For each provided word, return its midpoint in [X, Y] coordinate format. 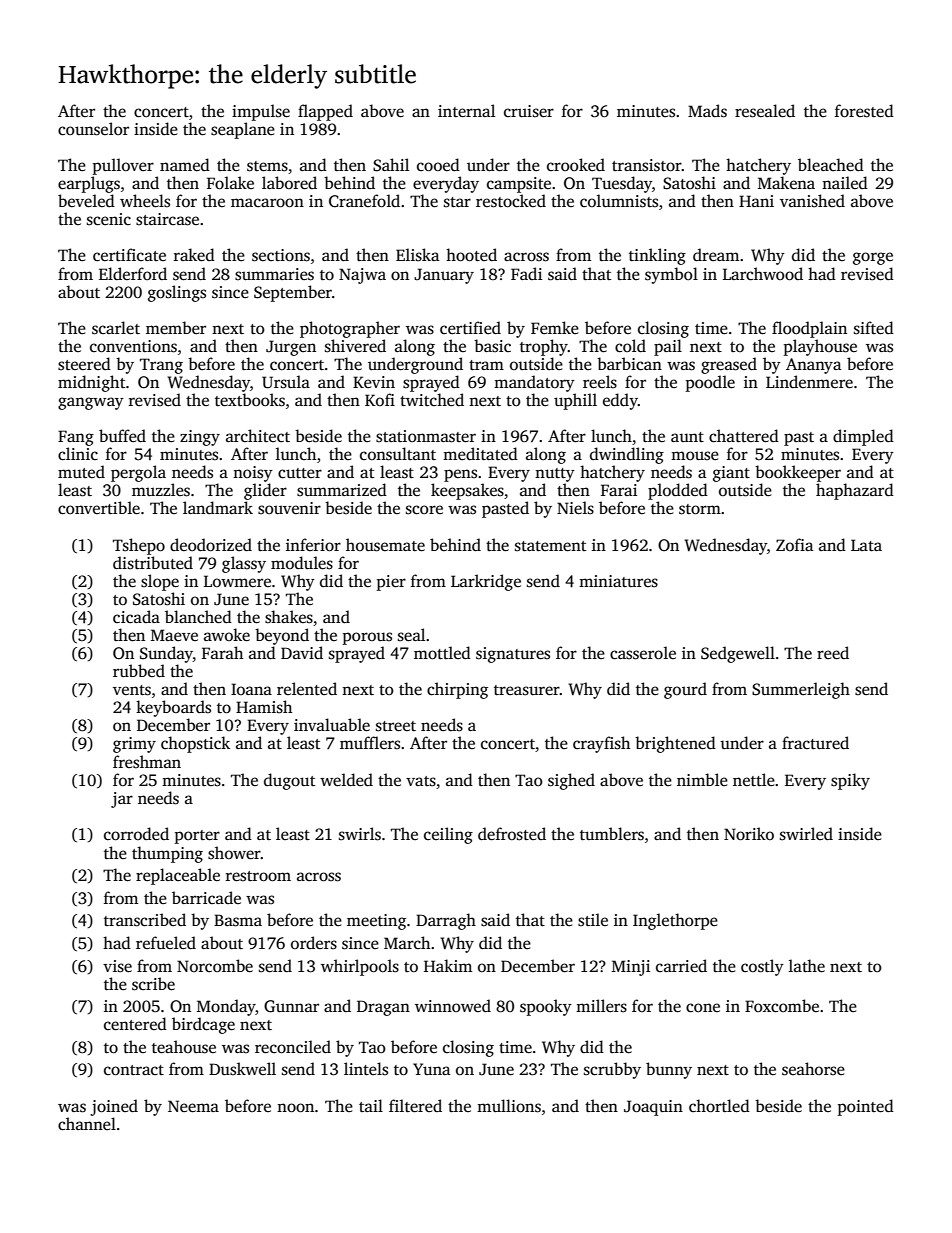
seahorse [813, 1069]
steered [84, 364]
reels [600, 382]
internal [466, 111]
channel [87, 1124]
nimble [702, 779]
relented [307, 688]
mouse [695, 456]
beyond [282, 636]
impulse [261, 112]
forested [864, 111]
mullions [509, 1106]
